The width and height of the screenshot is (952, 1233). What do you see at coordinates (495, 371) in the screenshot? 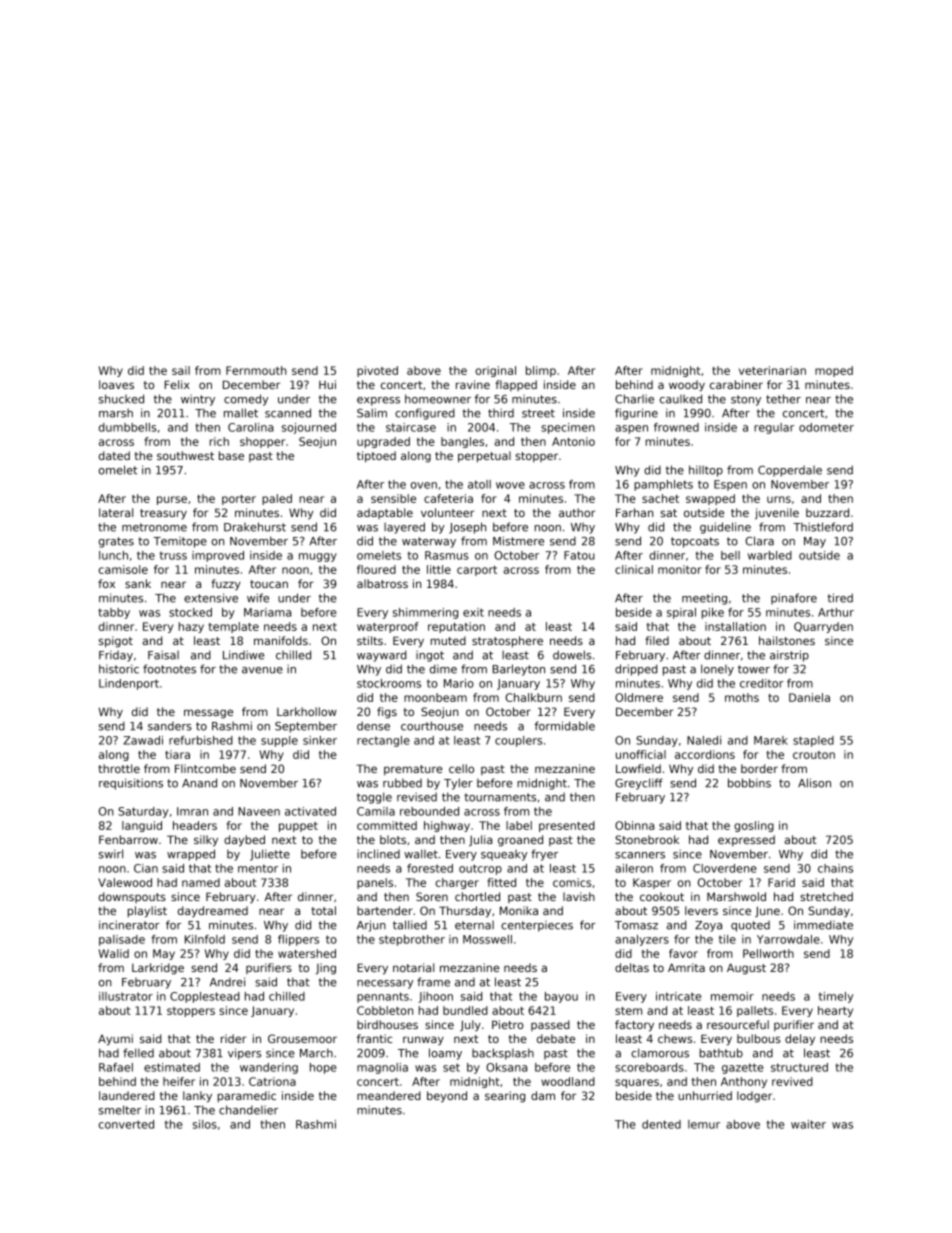
I see `original` at bounding box center [495, 371].
